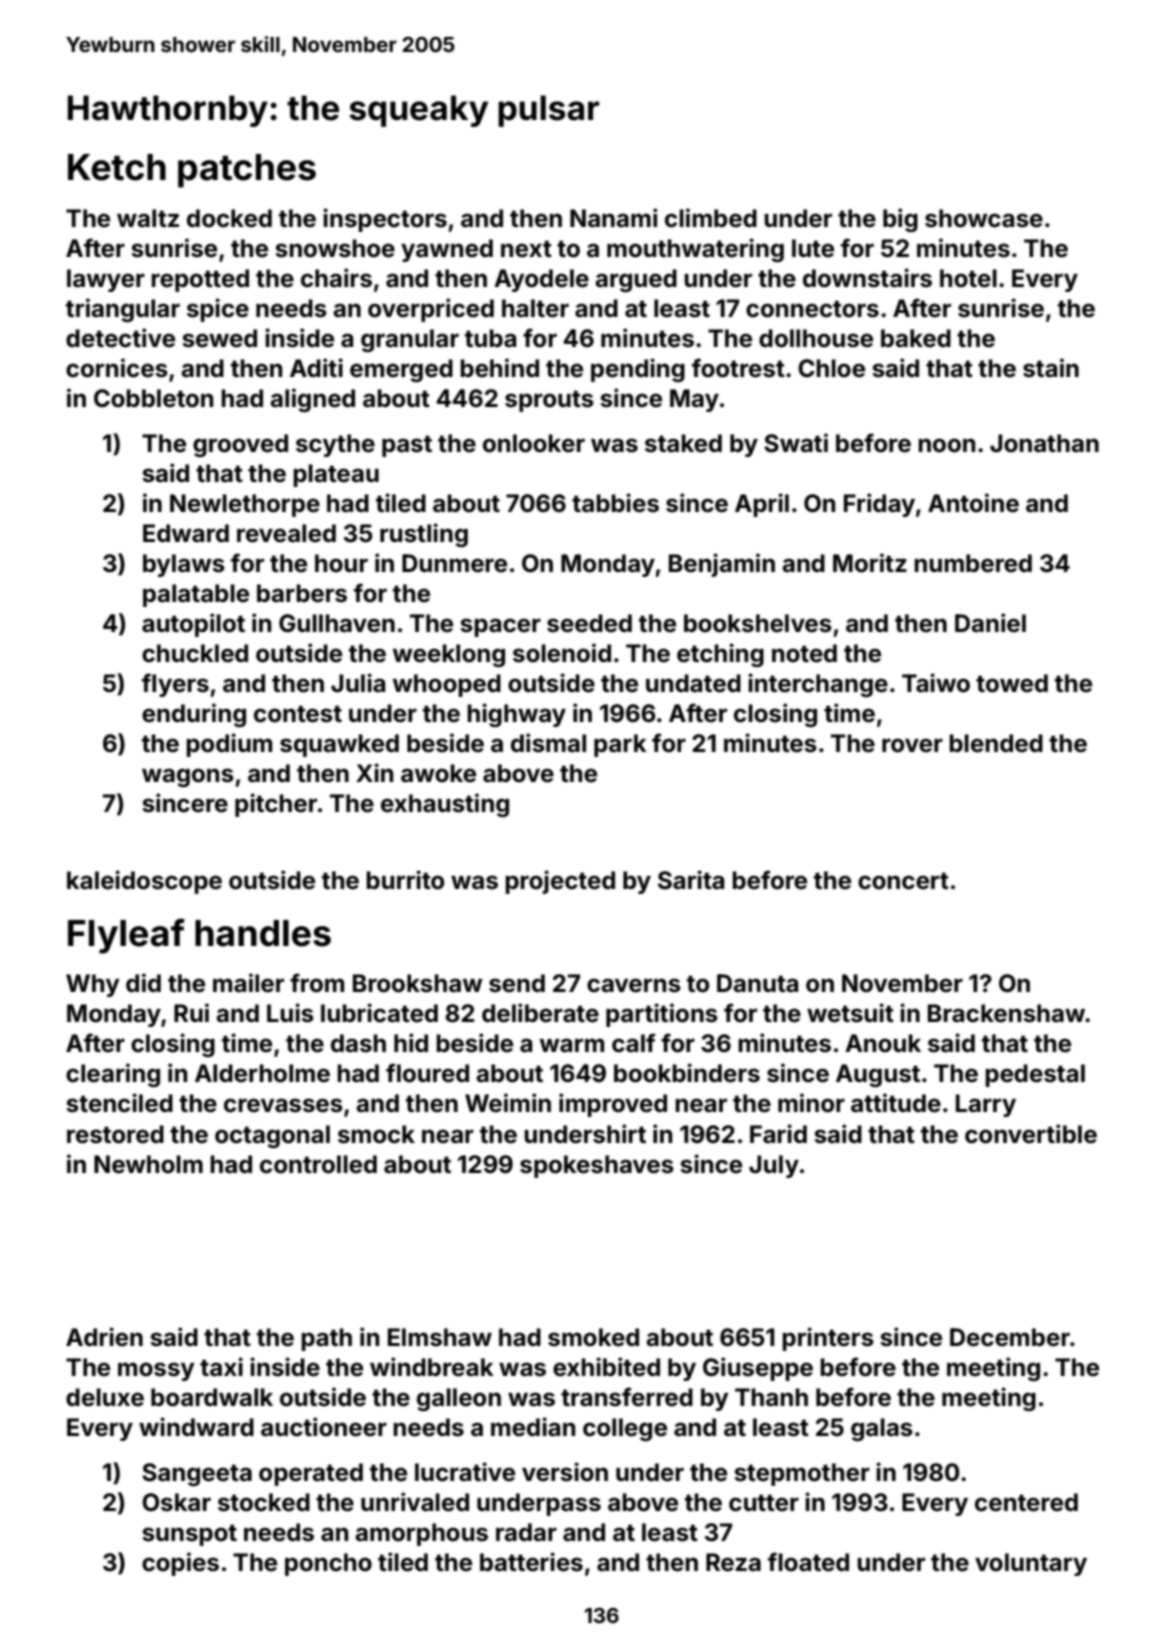 This page has width=1168, height=1652. What do you see at coordinates (117, 368) in the page?
I see `cornices` at bounding box center [117, 368].
